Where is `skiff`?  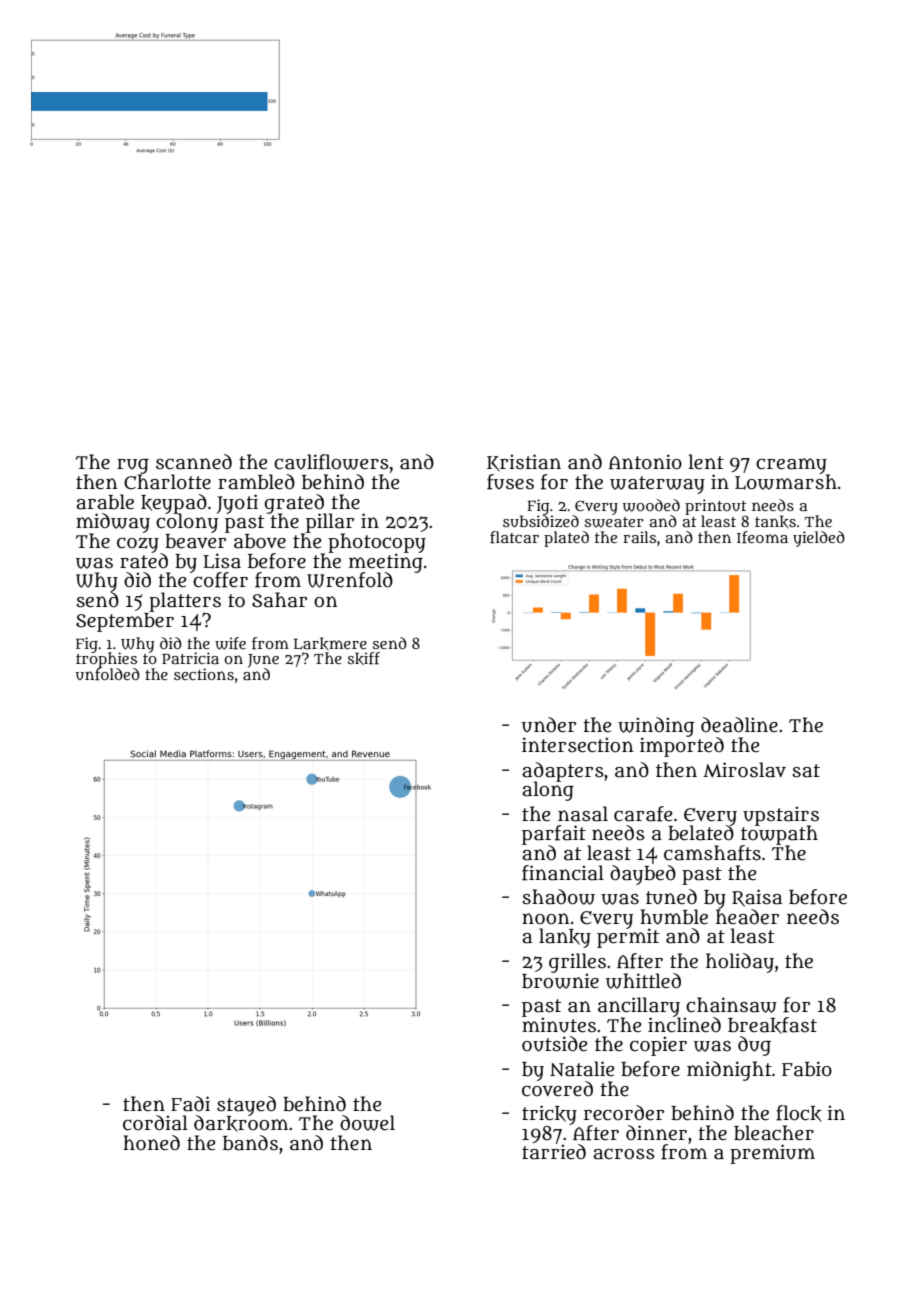 skiff is located at coordinates (363, 658).
